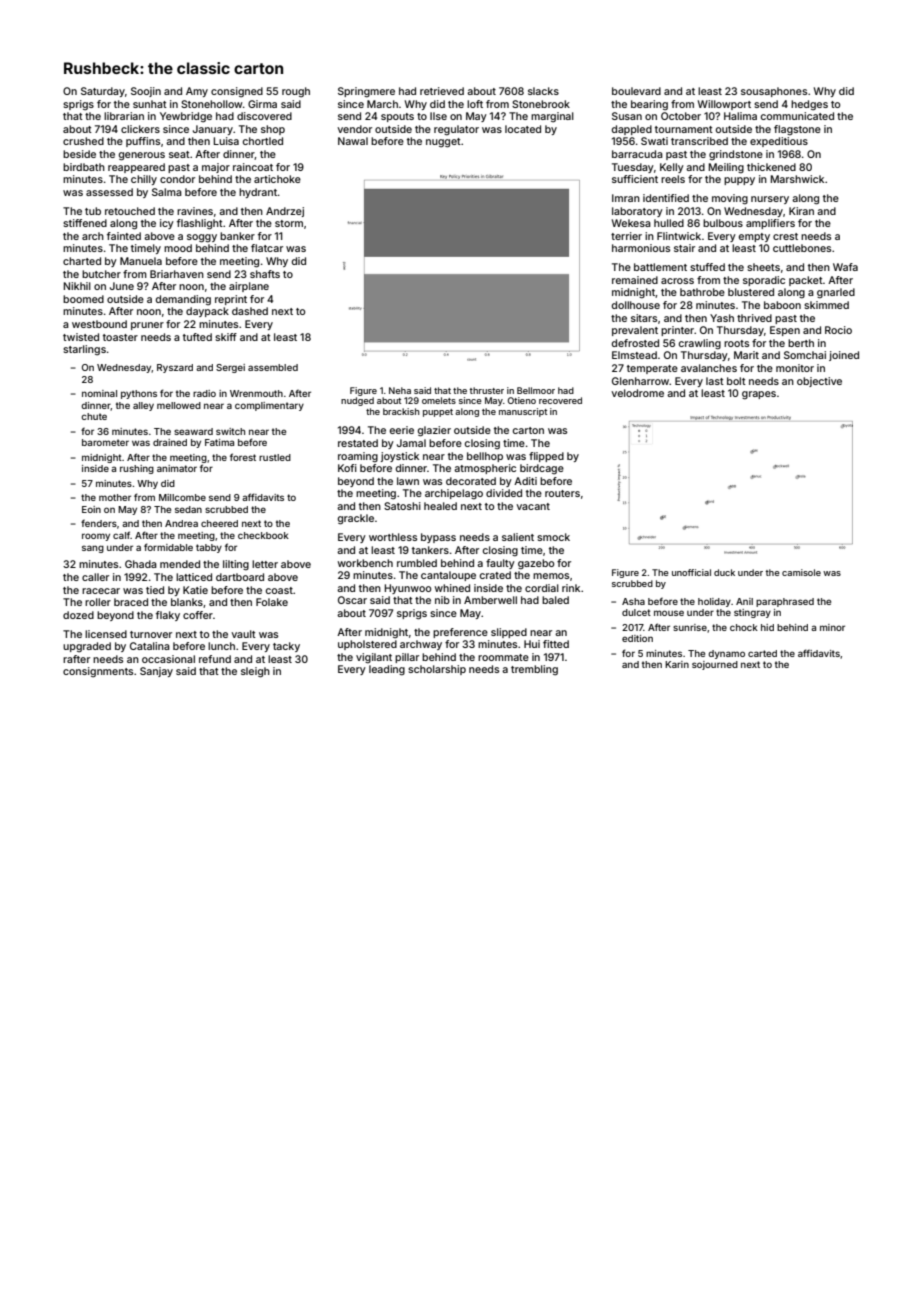  Describe the element at coordinates (552, 117) in the document. I see `marginal` at that location.
